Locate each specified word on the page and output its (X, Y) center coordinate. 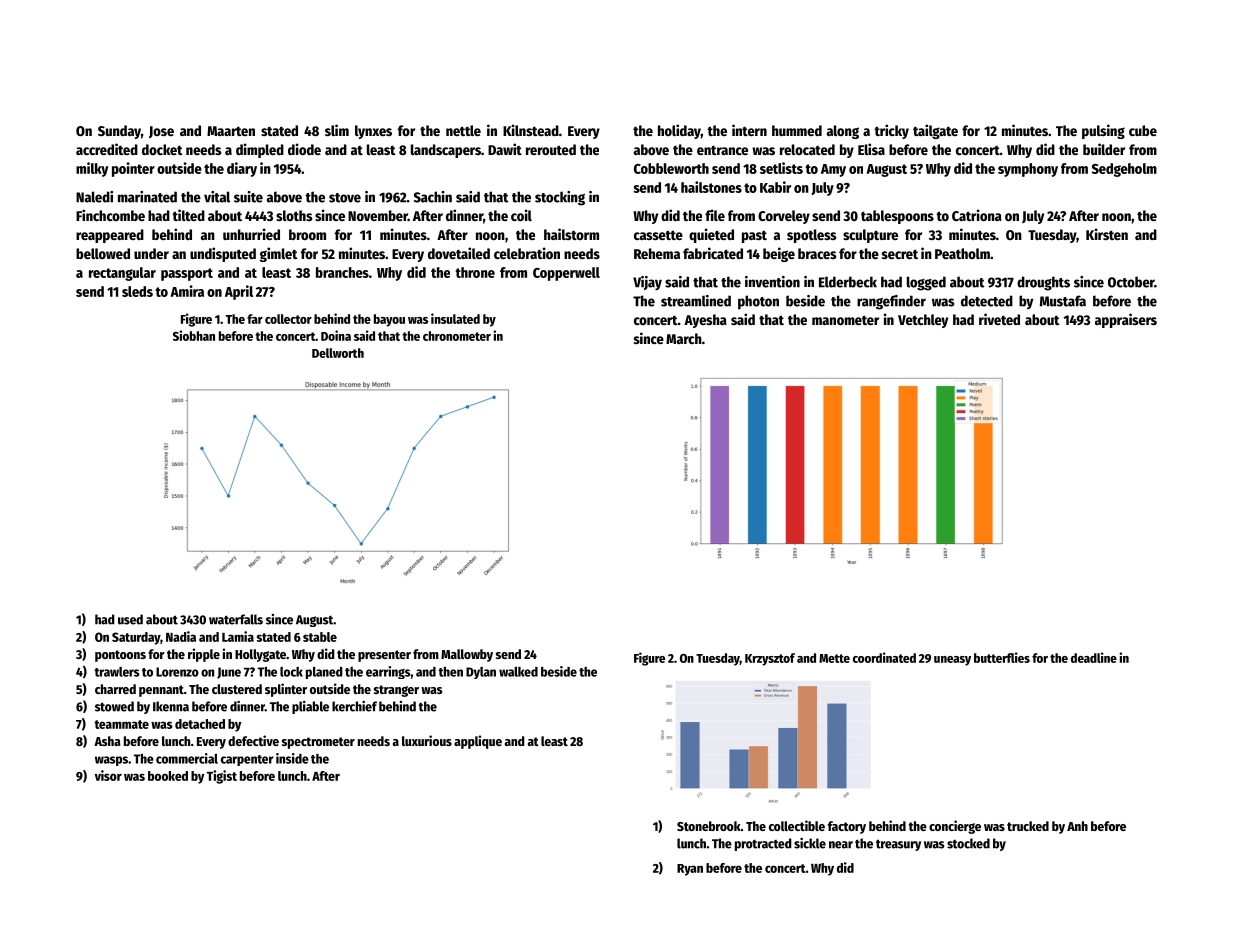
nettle (463, 130)
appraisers (1126, 320)
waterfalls (236, 619)
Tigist (222, 777)
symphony (1028, 170)
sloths (294, 215)
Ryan (690, 870)
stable (320, 637)
